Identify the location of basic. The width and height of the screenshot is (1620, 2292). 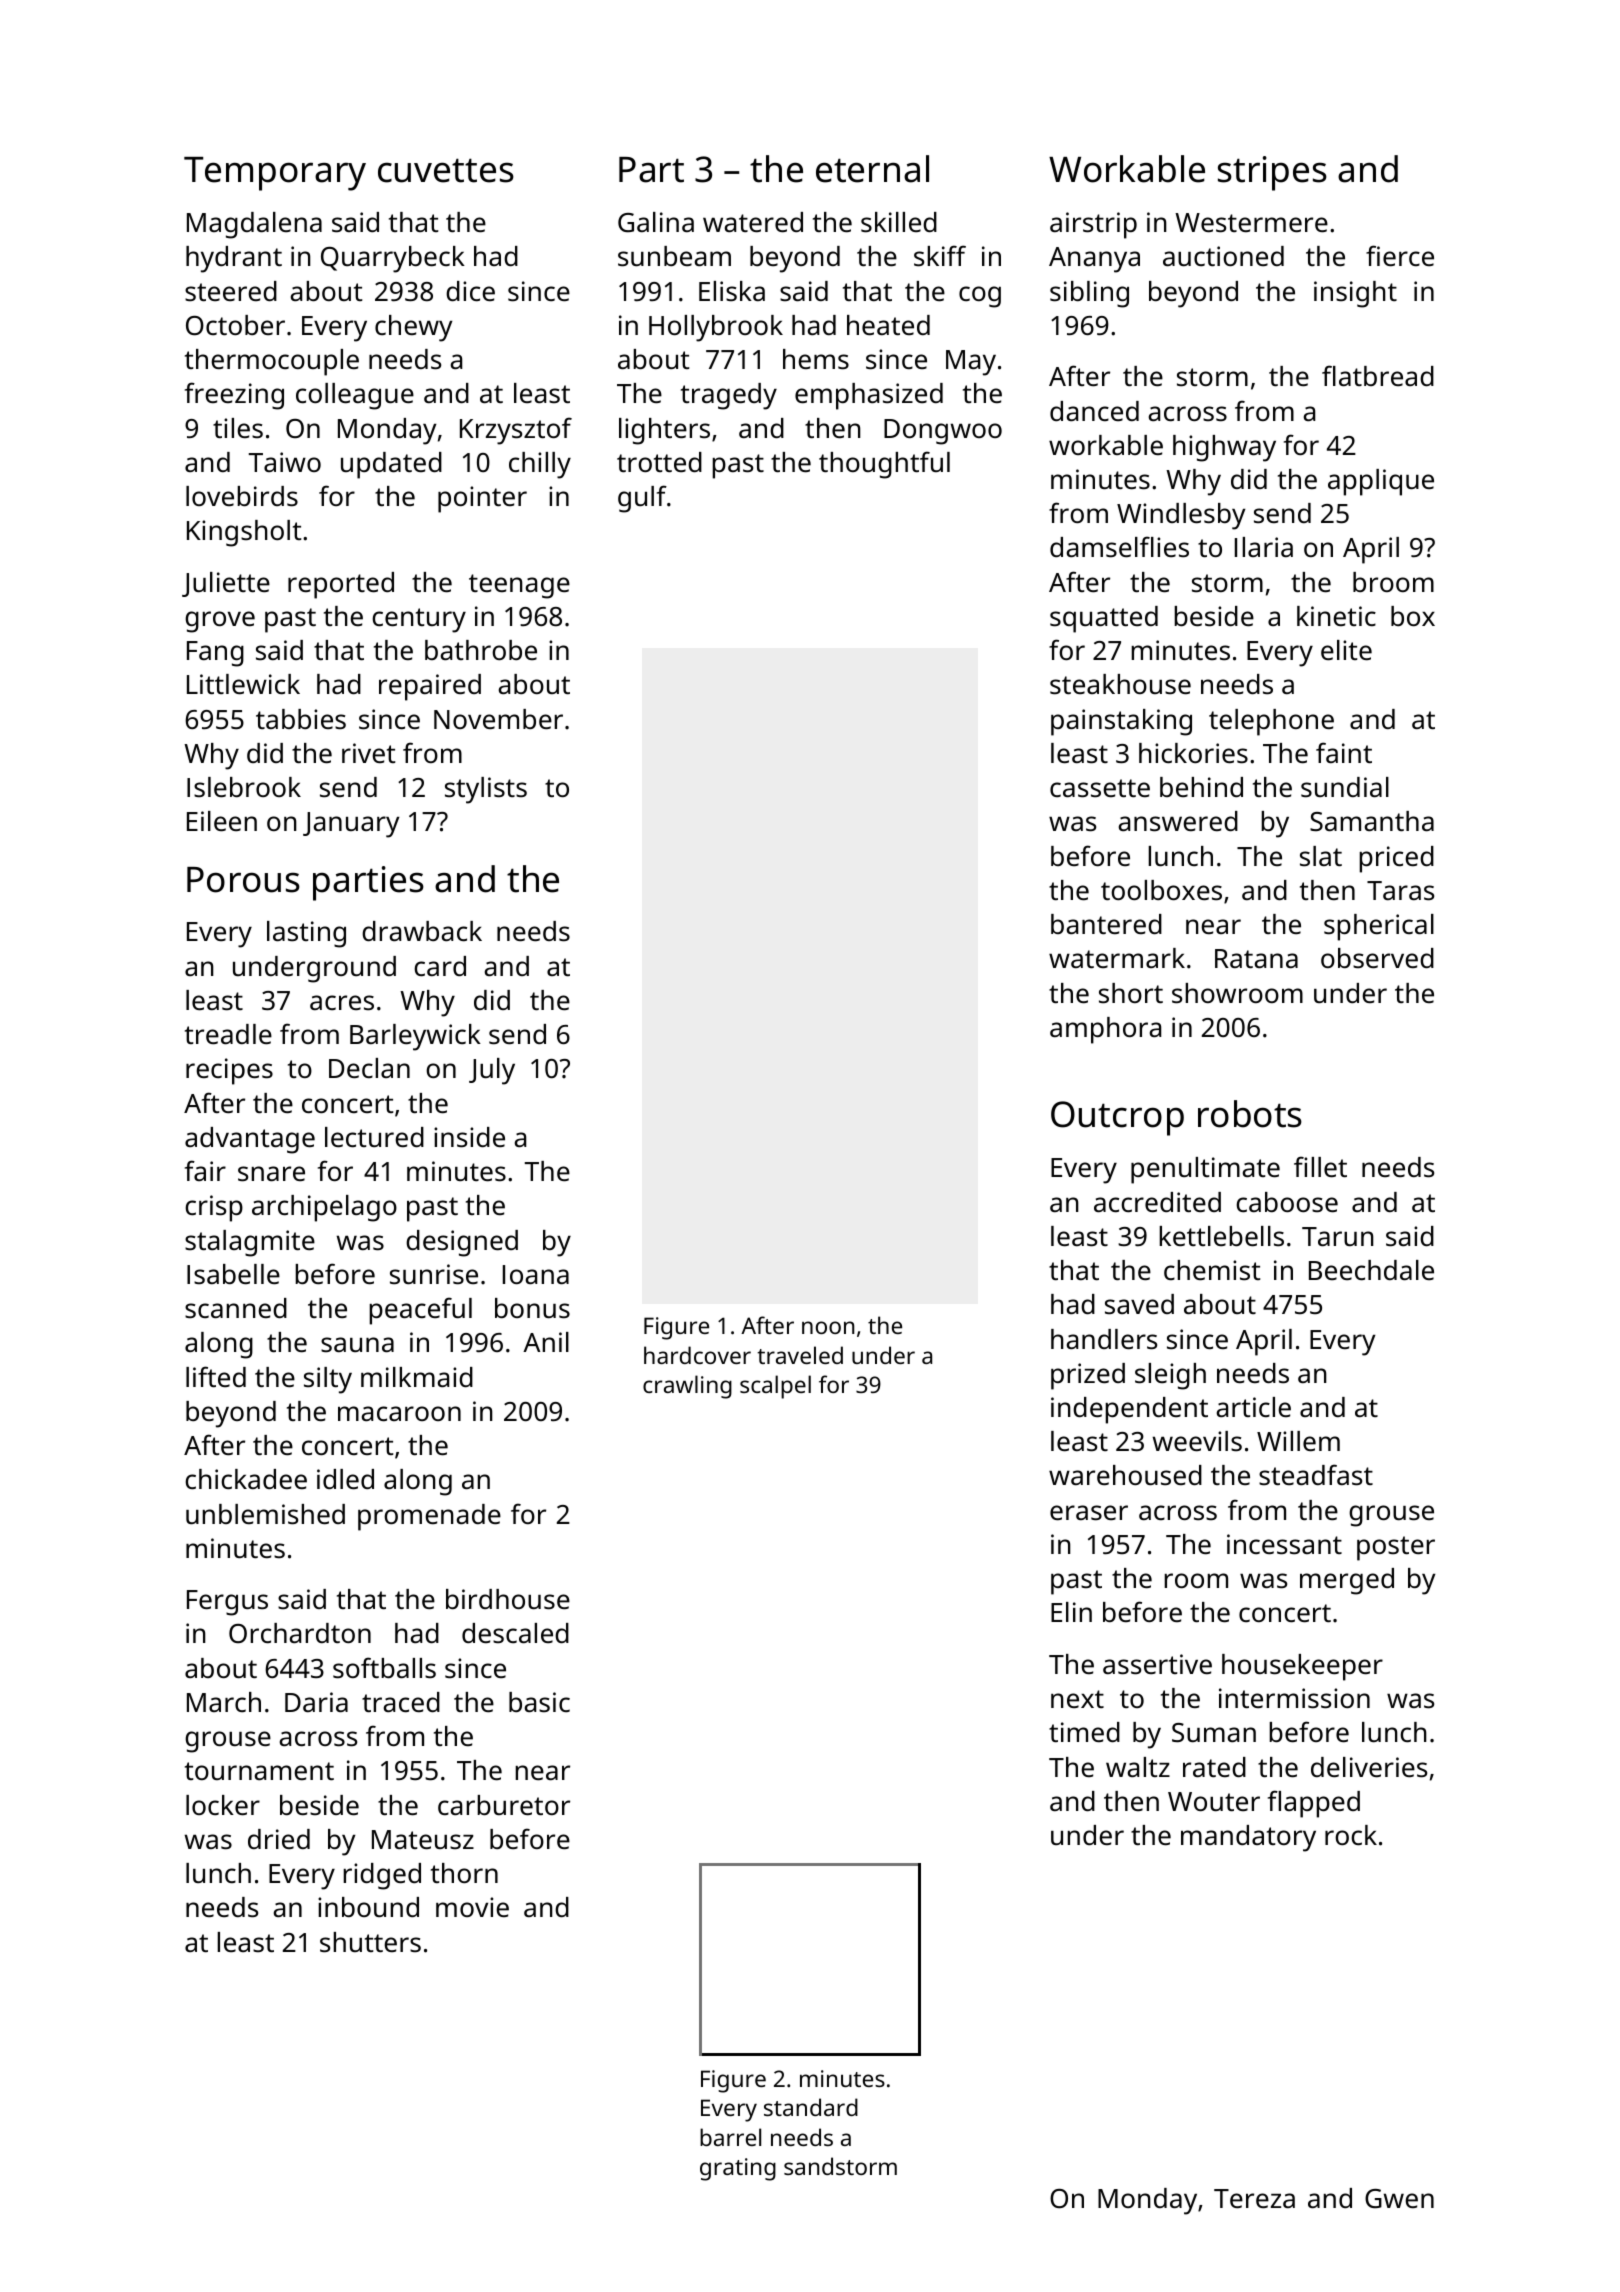
(539, 1702).
